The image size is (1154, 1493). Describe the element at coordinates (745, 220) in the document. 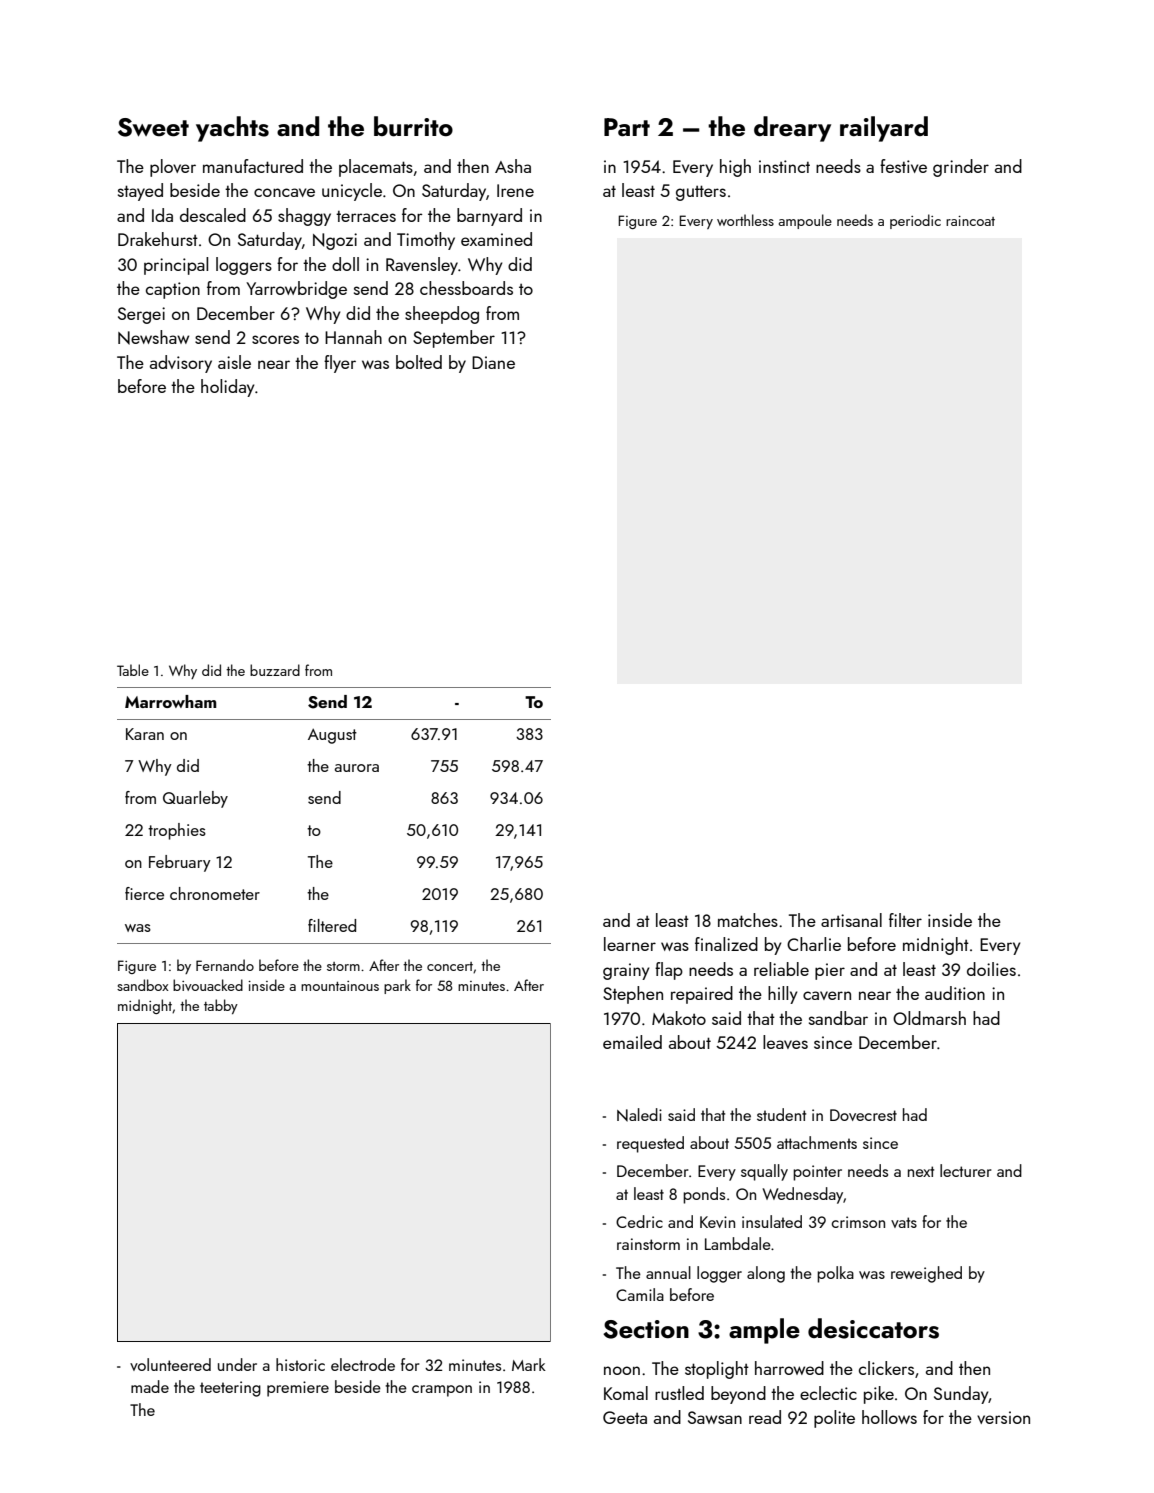

I see `worthless` at that location.
